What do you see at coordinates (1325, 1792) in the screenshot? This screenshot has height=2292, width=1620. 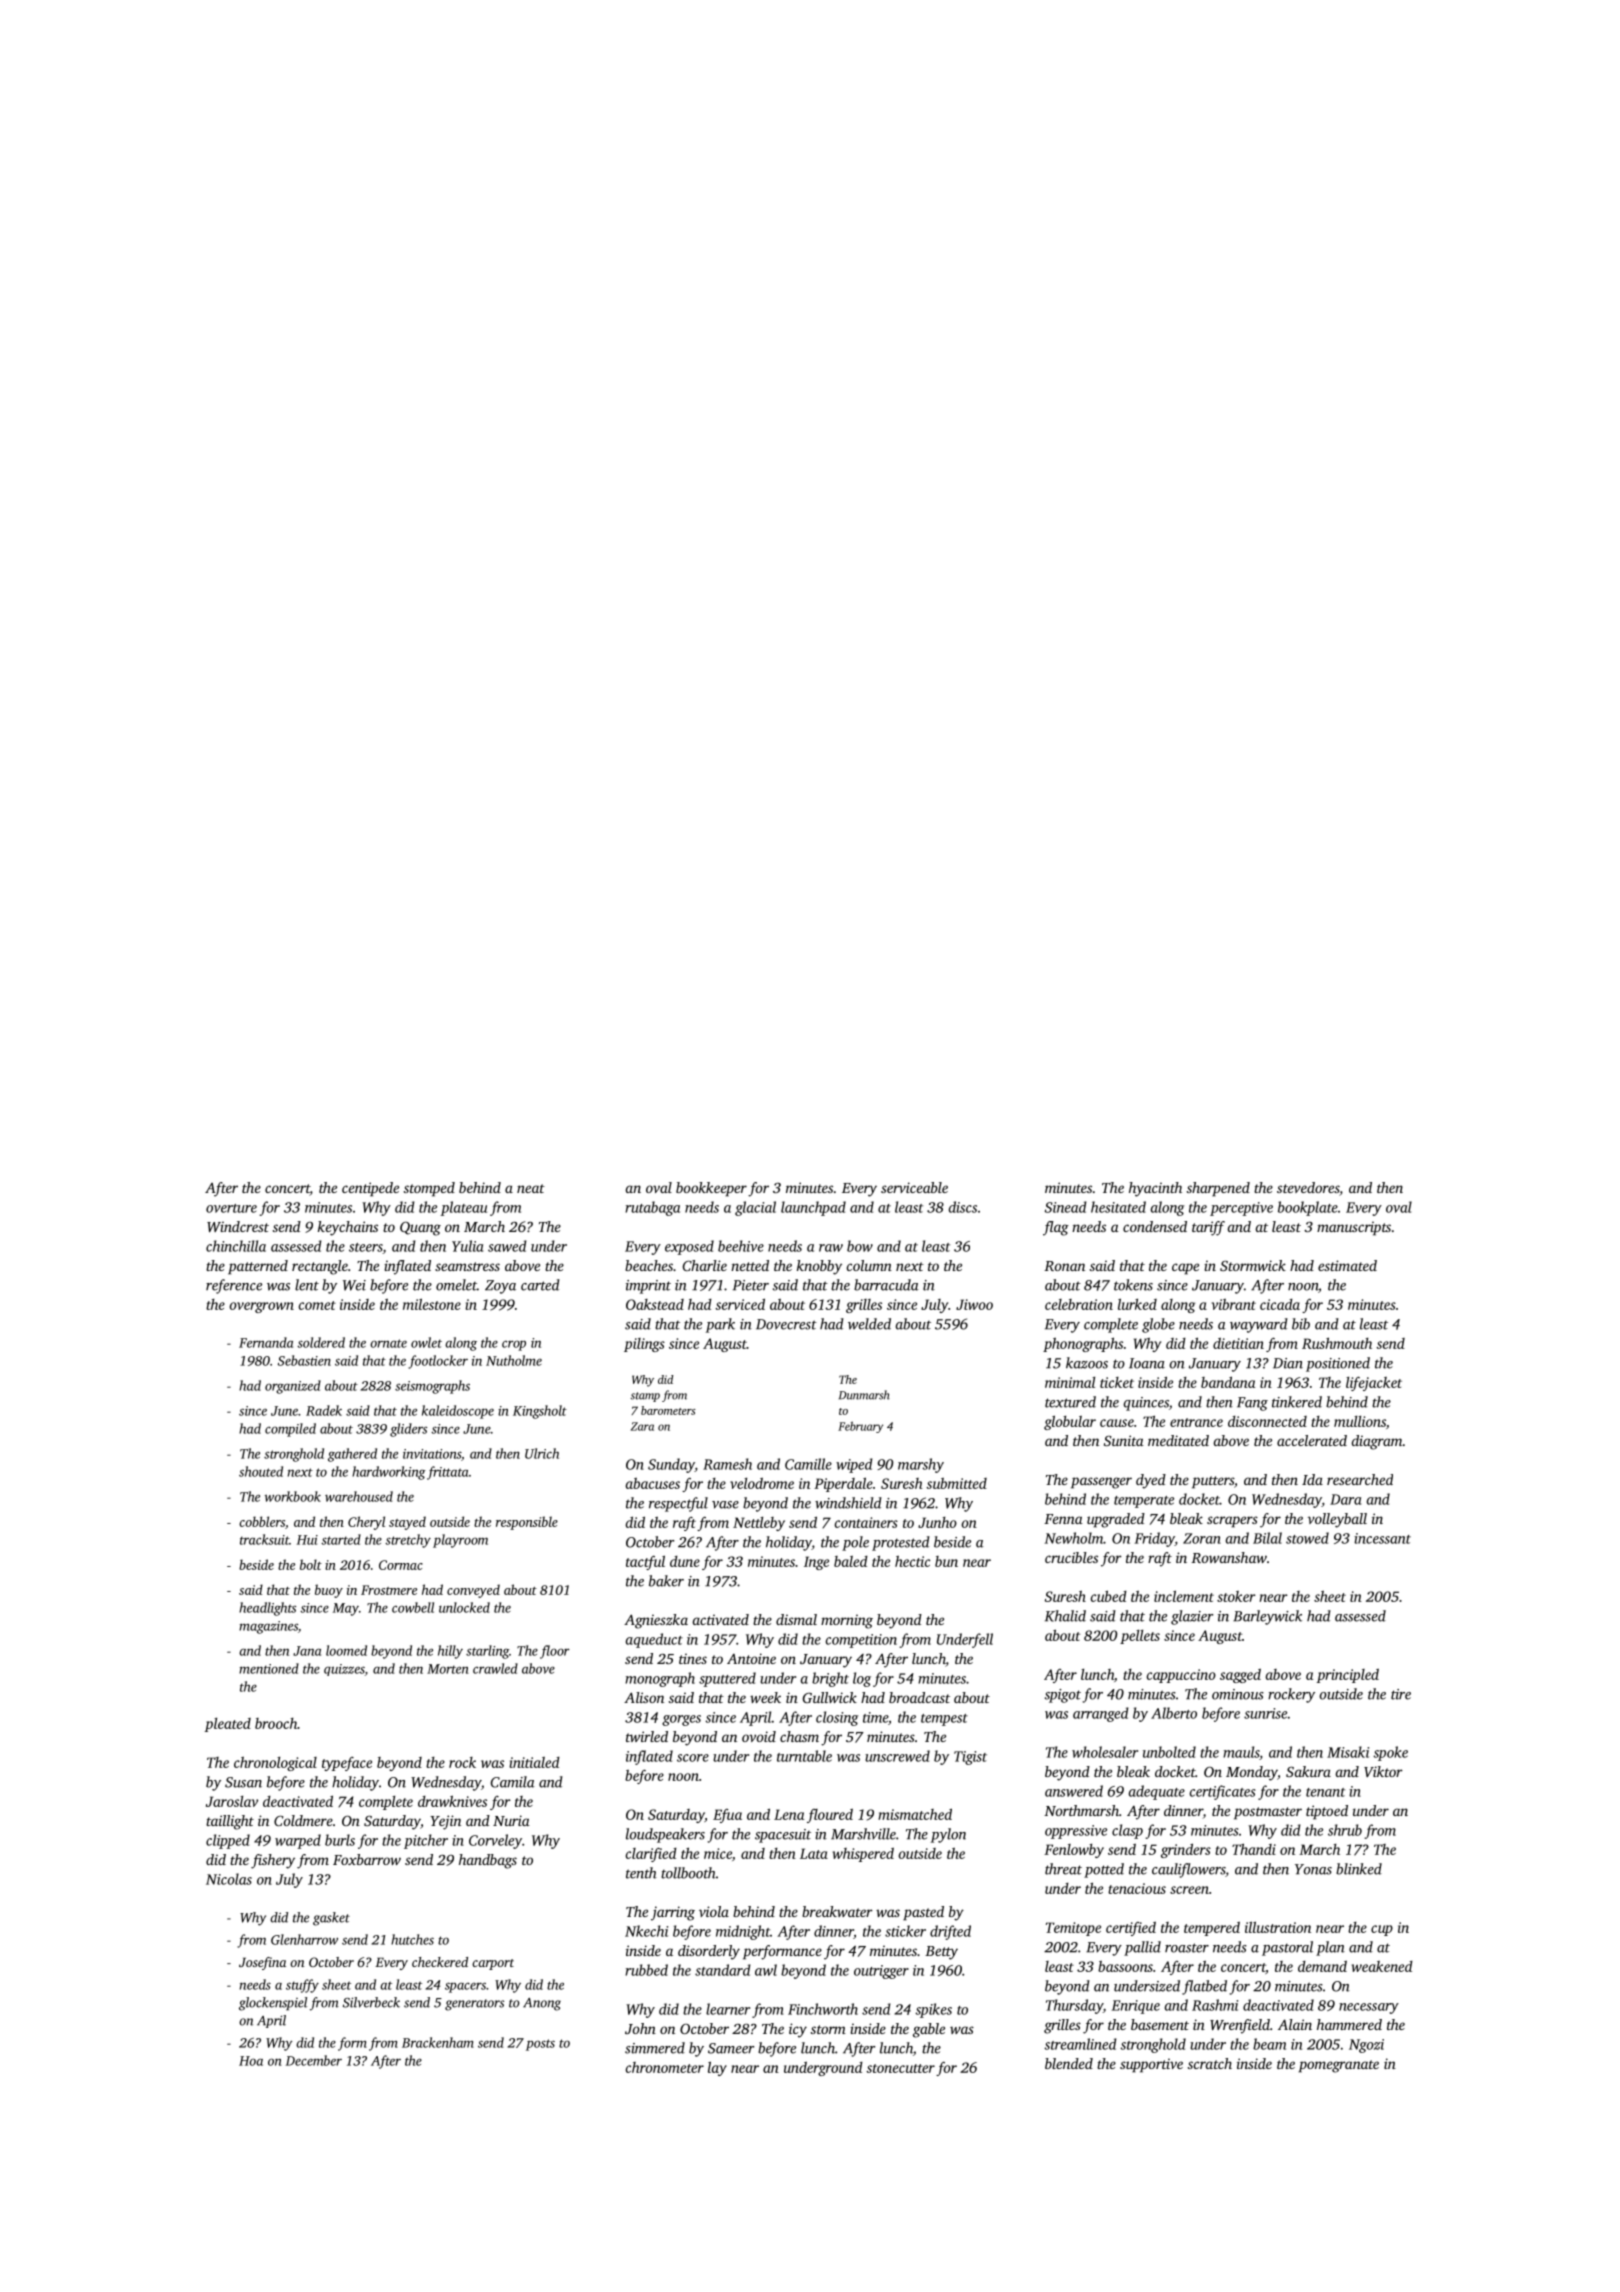 I see `tenant` at bounding box center [1325, 1792].
